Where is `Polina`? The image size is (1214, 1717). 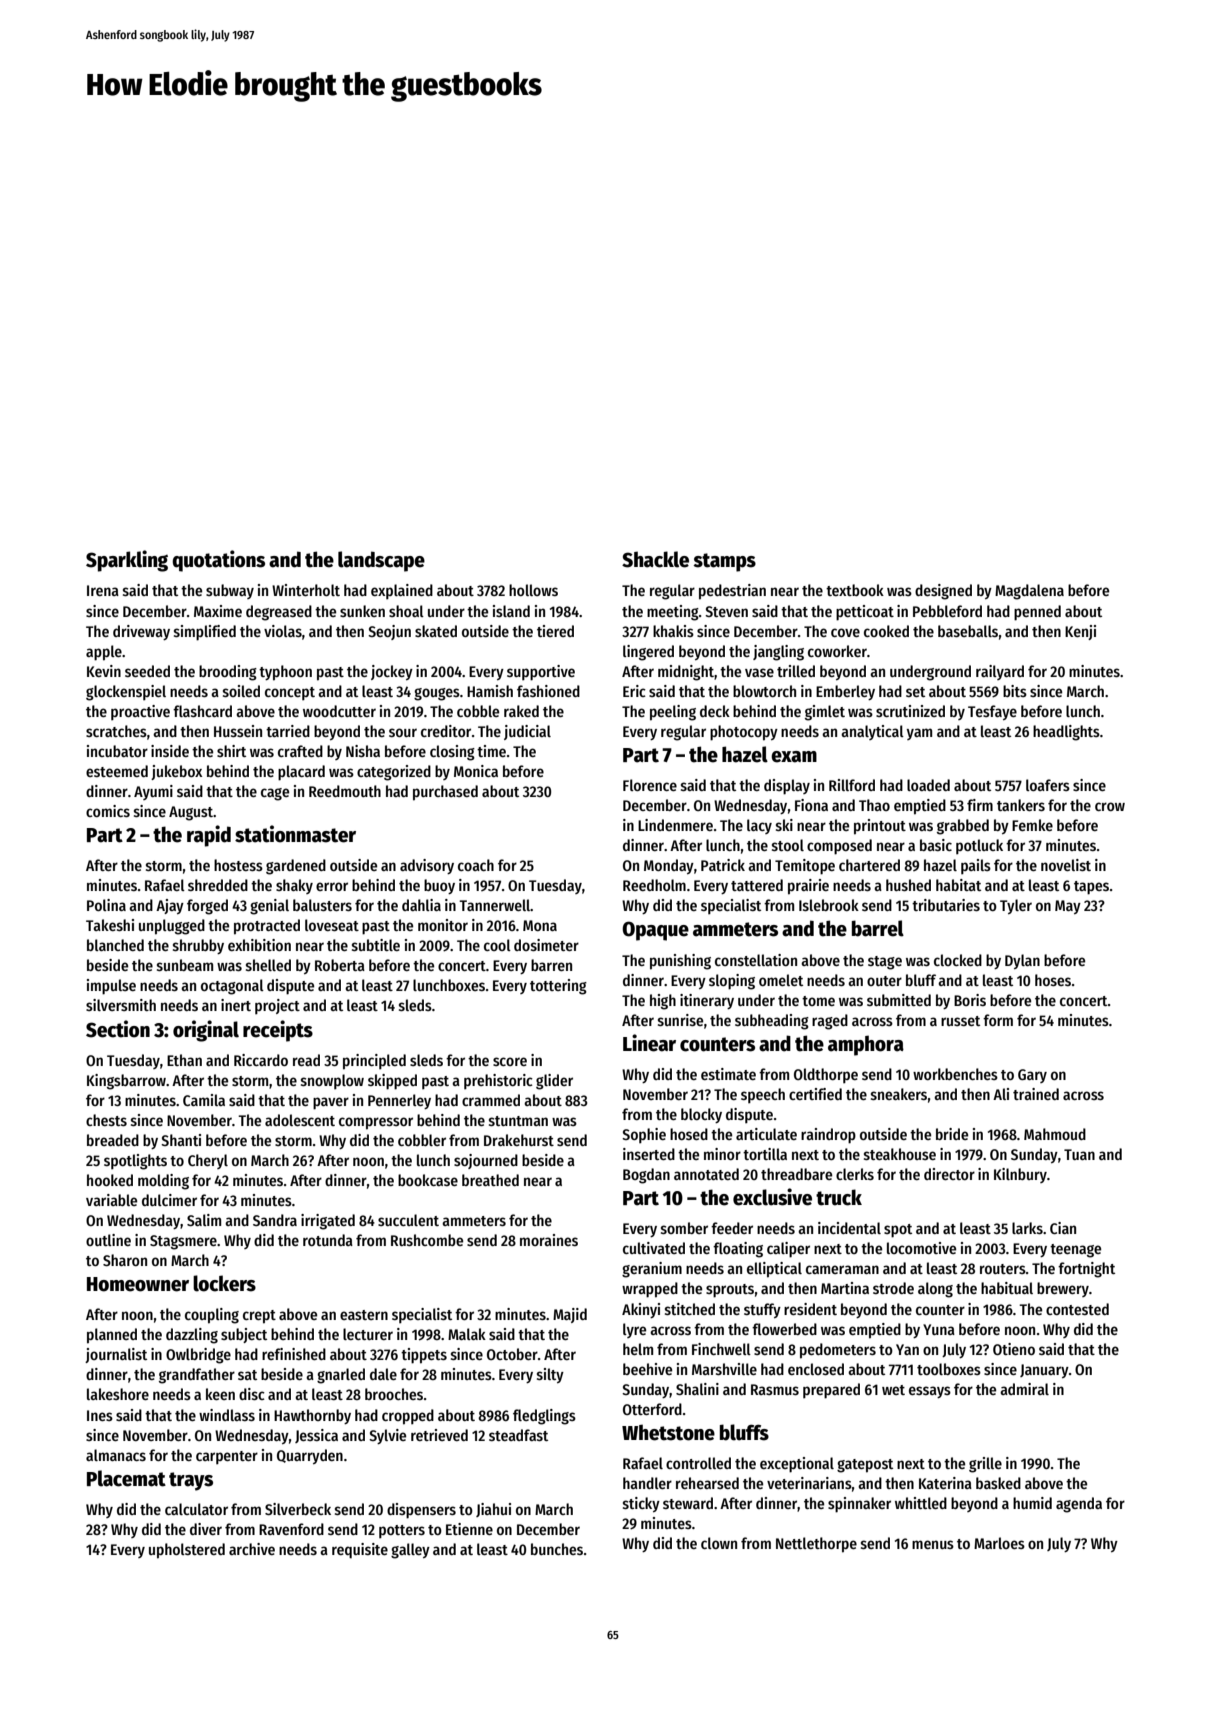 Polina is located at coordinates (106, 905).
